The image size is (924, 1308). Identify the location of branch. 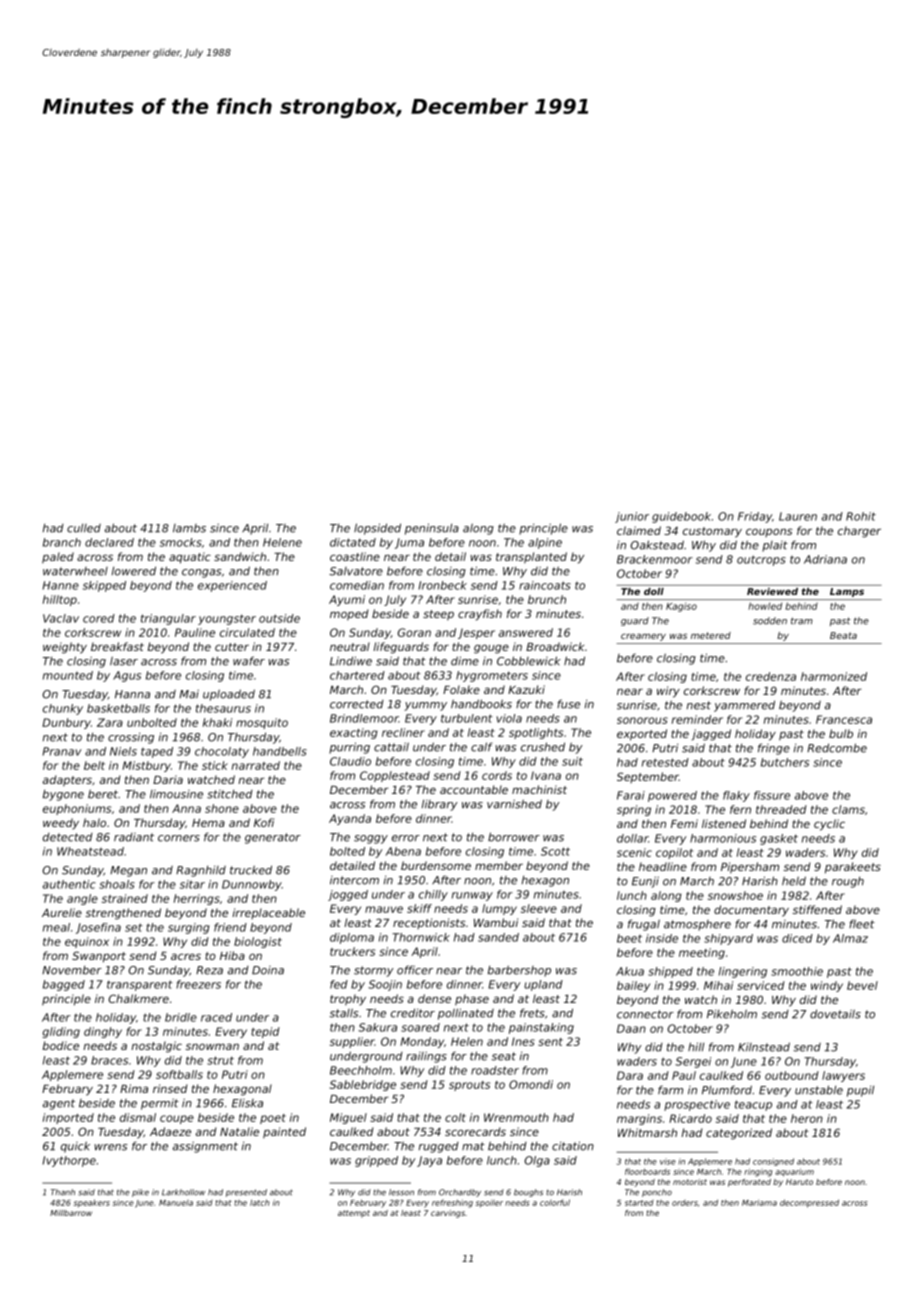
(62, 542).
